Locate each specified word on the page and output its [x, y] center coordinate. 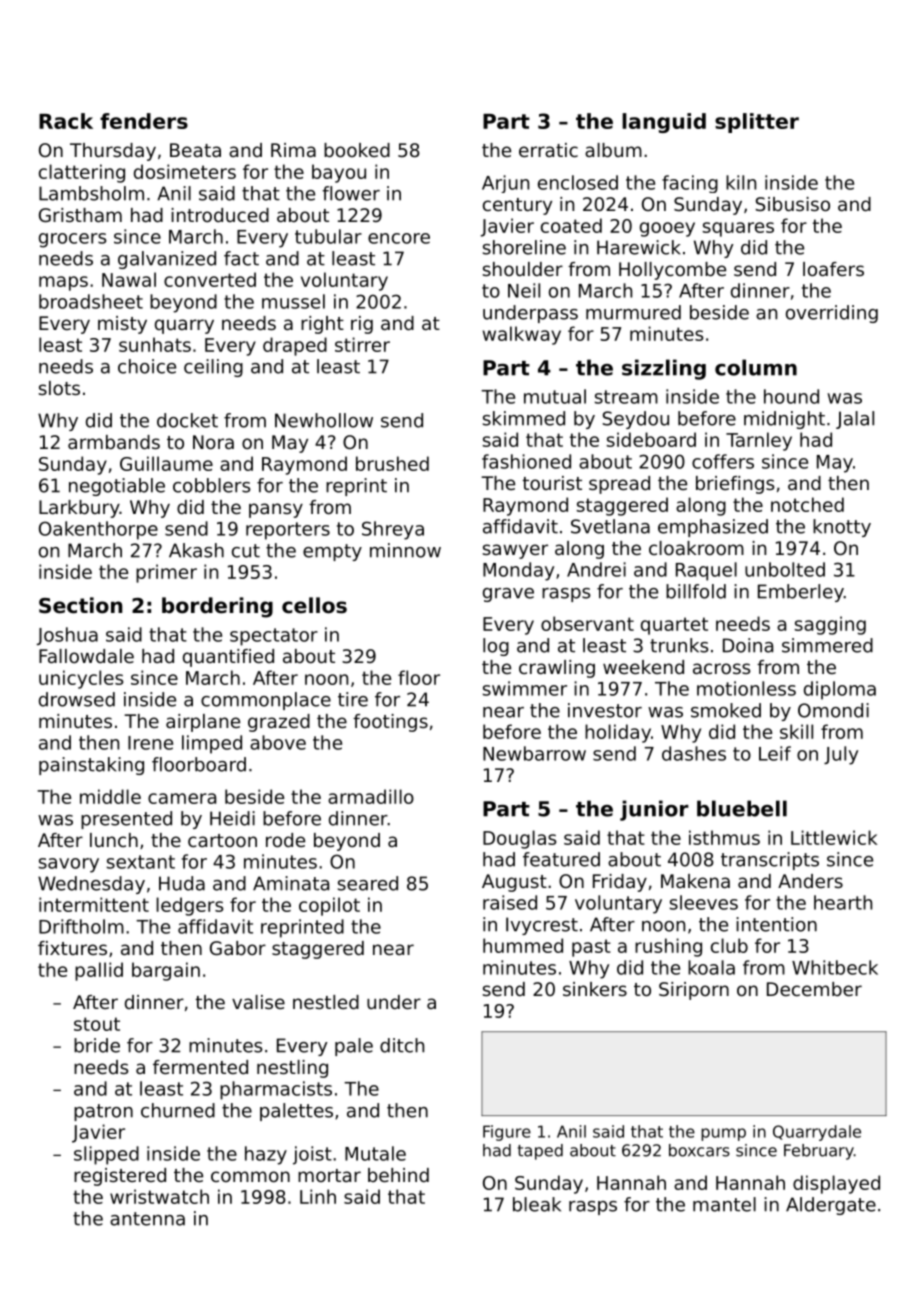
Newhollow [324, 420]
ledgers [189, 906]
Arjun [505, 184]
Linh [318, 1196]
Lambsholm [91, 193]
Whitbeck [835, 967]
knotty [842, 528]
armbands [114, 442]
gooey [667, 229]
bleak [537, 1204]
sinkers [595, 989]
